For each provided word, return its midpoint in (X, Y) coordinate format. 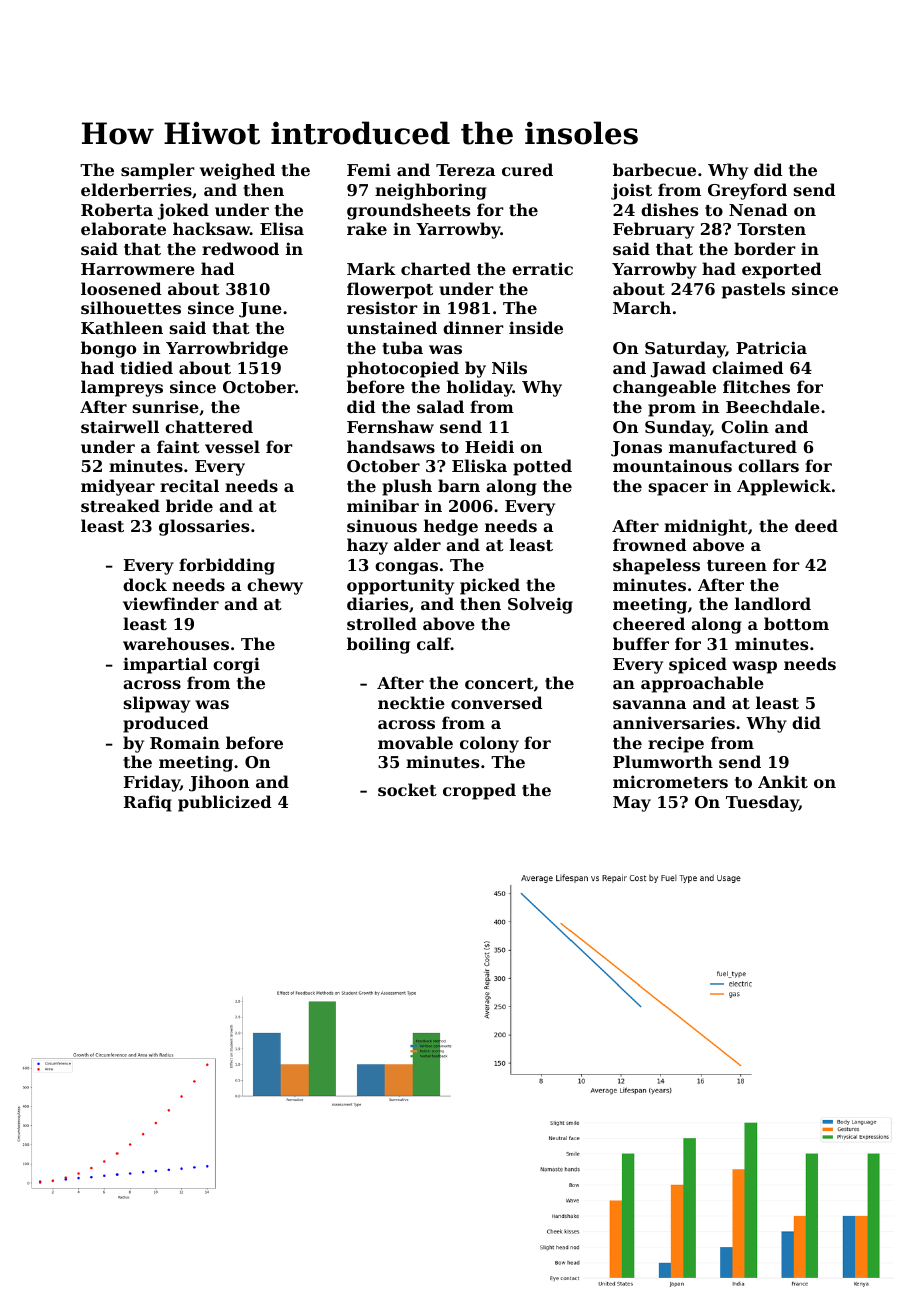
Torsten (771, 229)
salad (440, 406)
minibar (383, 505)
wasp (754, 667)
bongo (108, 349)
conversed (497, 702)
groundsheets (408, 211)
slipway (157, 704)
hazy (367, 546)
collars (768, 465)
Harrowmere (138, 269)
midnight (706, 527)
